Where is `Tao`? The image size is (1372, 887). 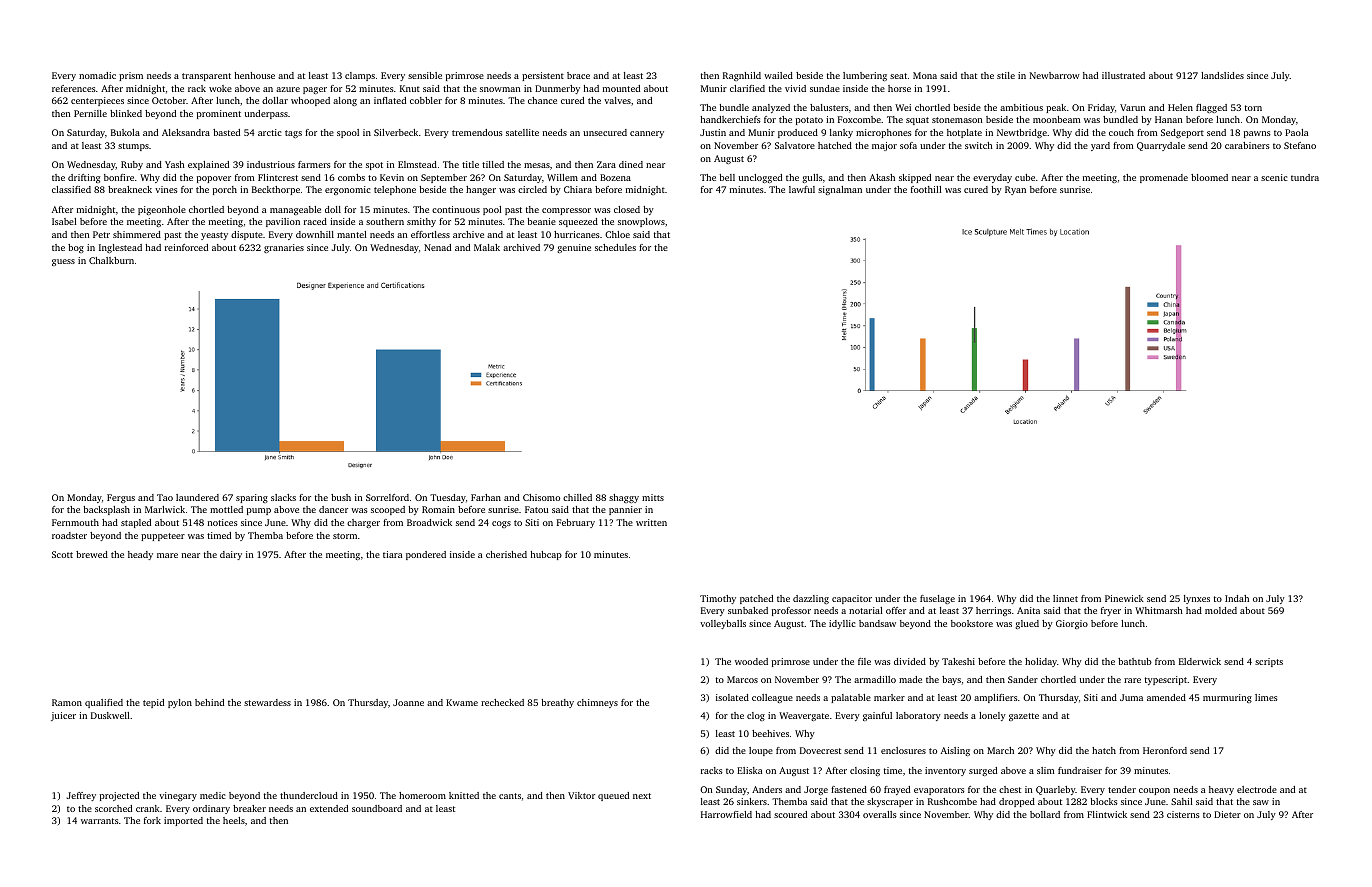 Tao is located at coordinates (165, 497).
